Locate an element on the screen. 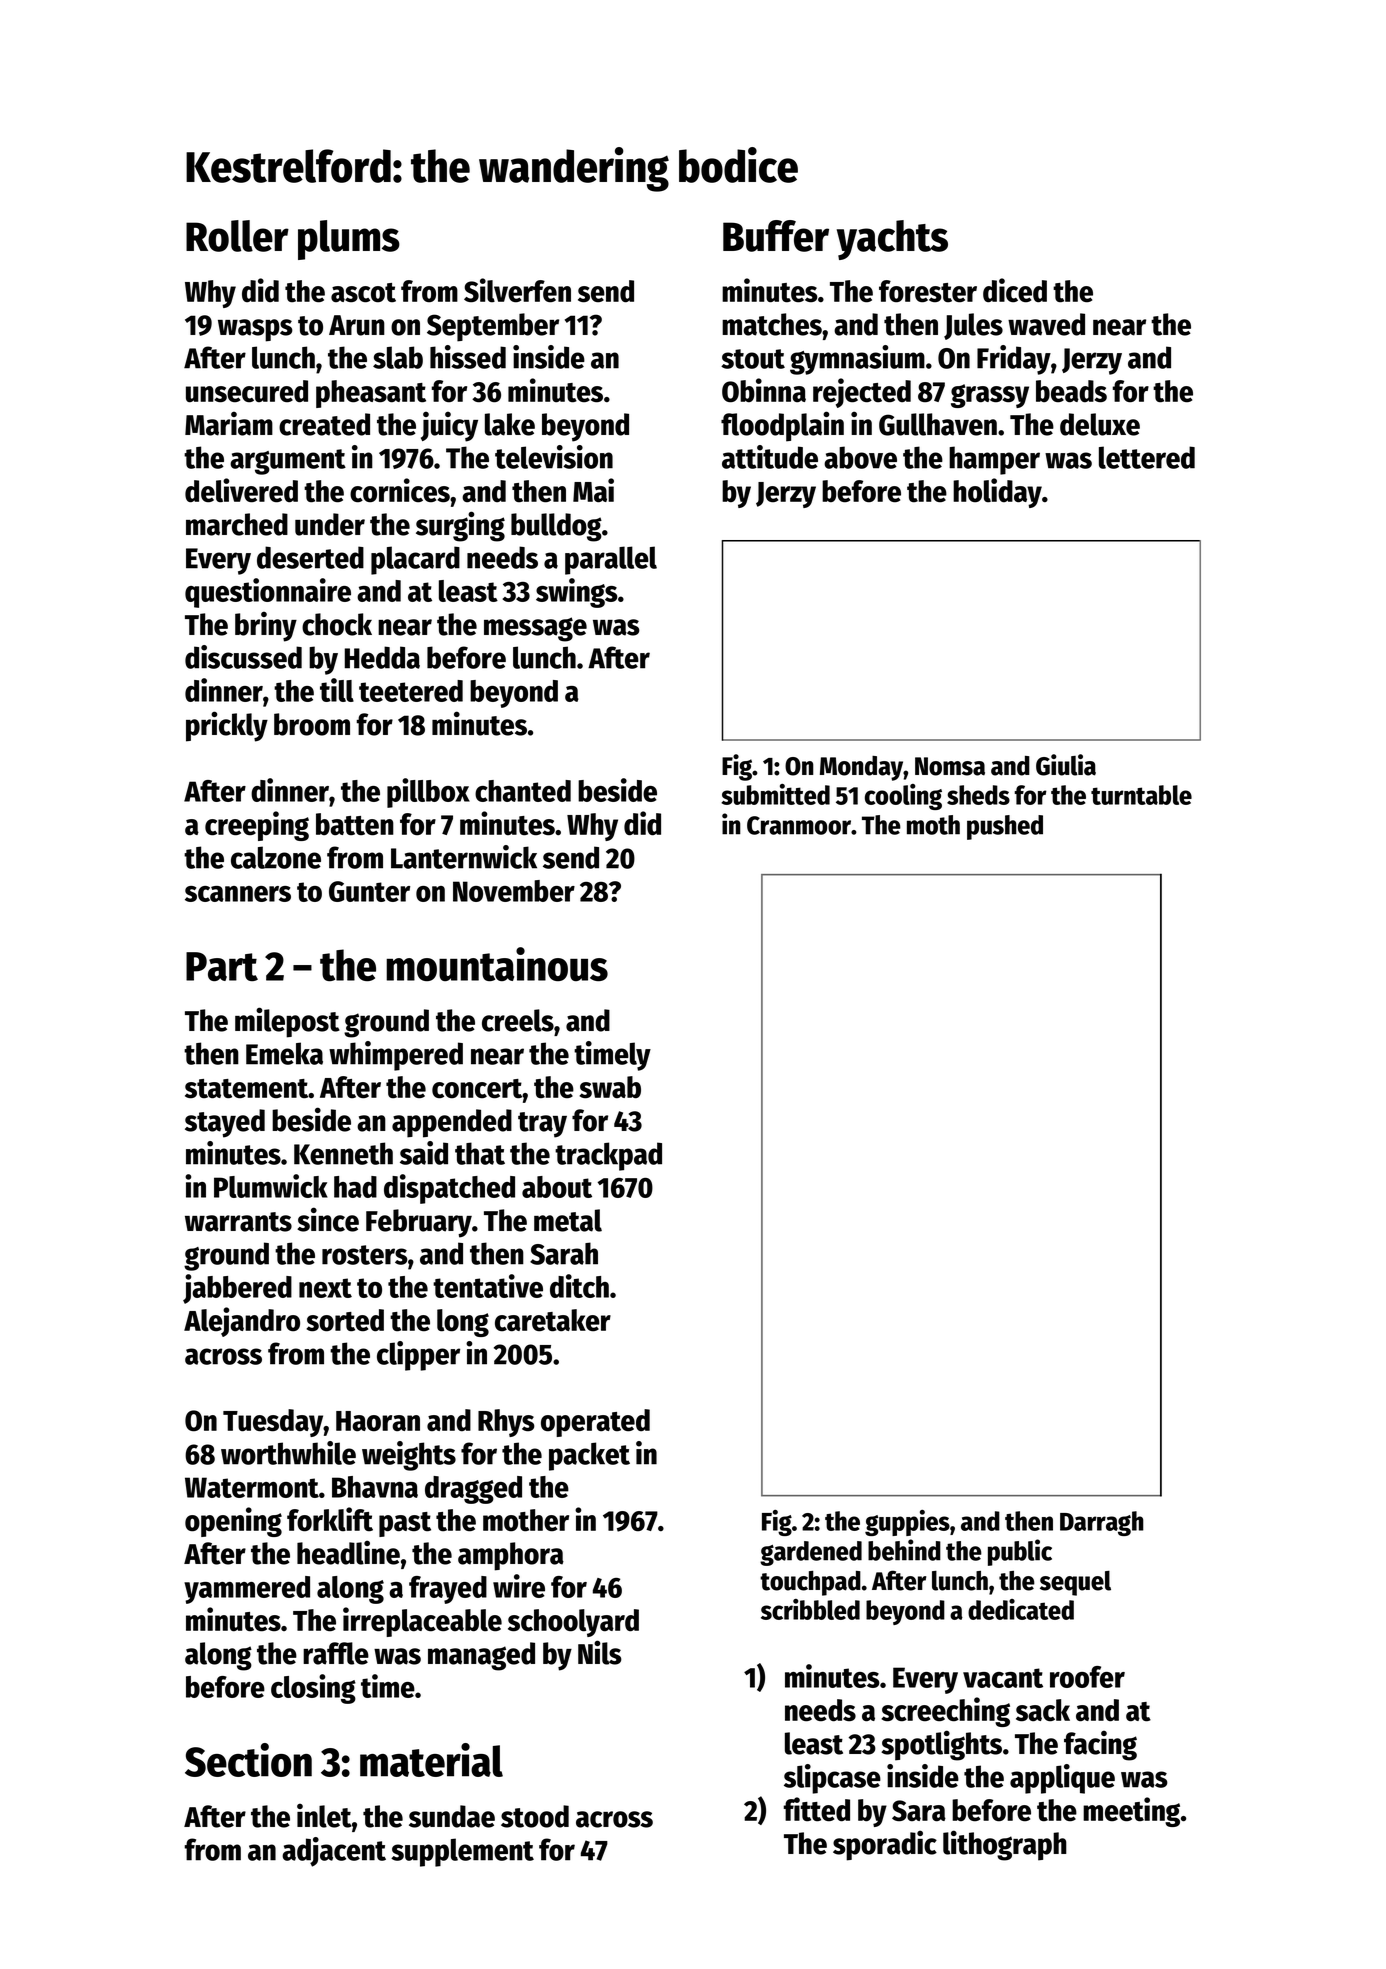  Arun is located at coordinates (357, 325).
